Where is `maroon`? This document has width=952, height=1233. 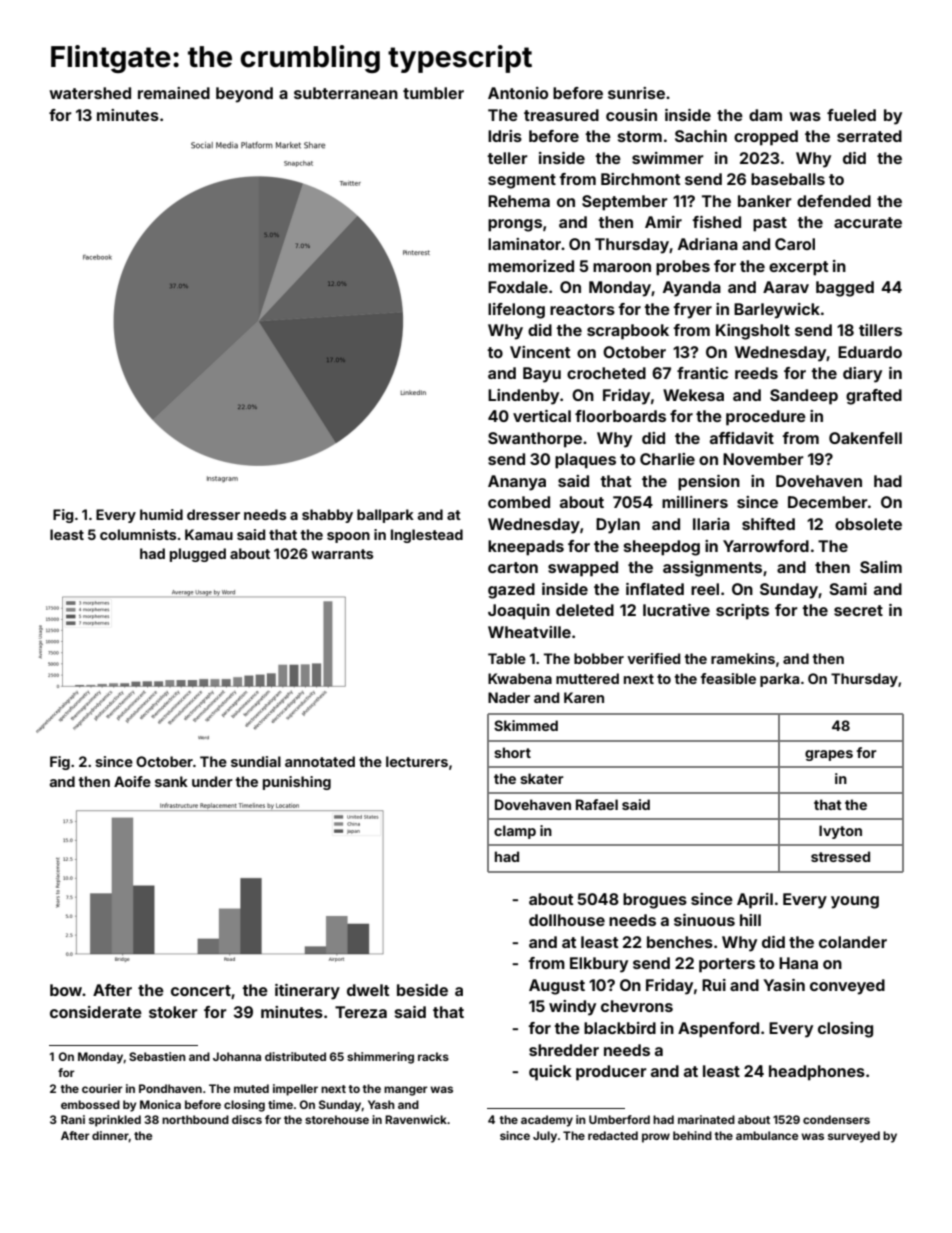
maroon is located at coordinates (622, 267).
